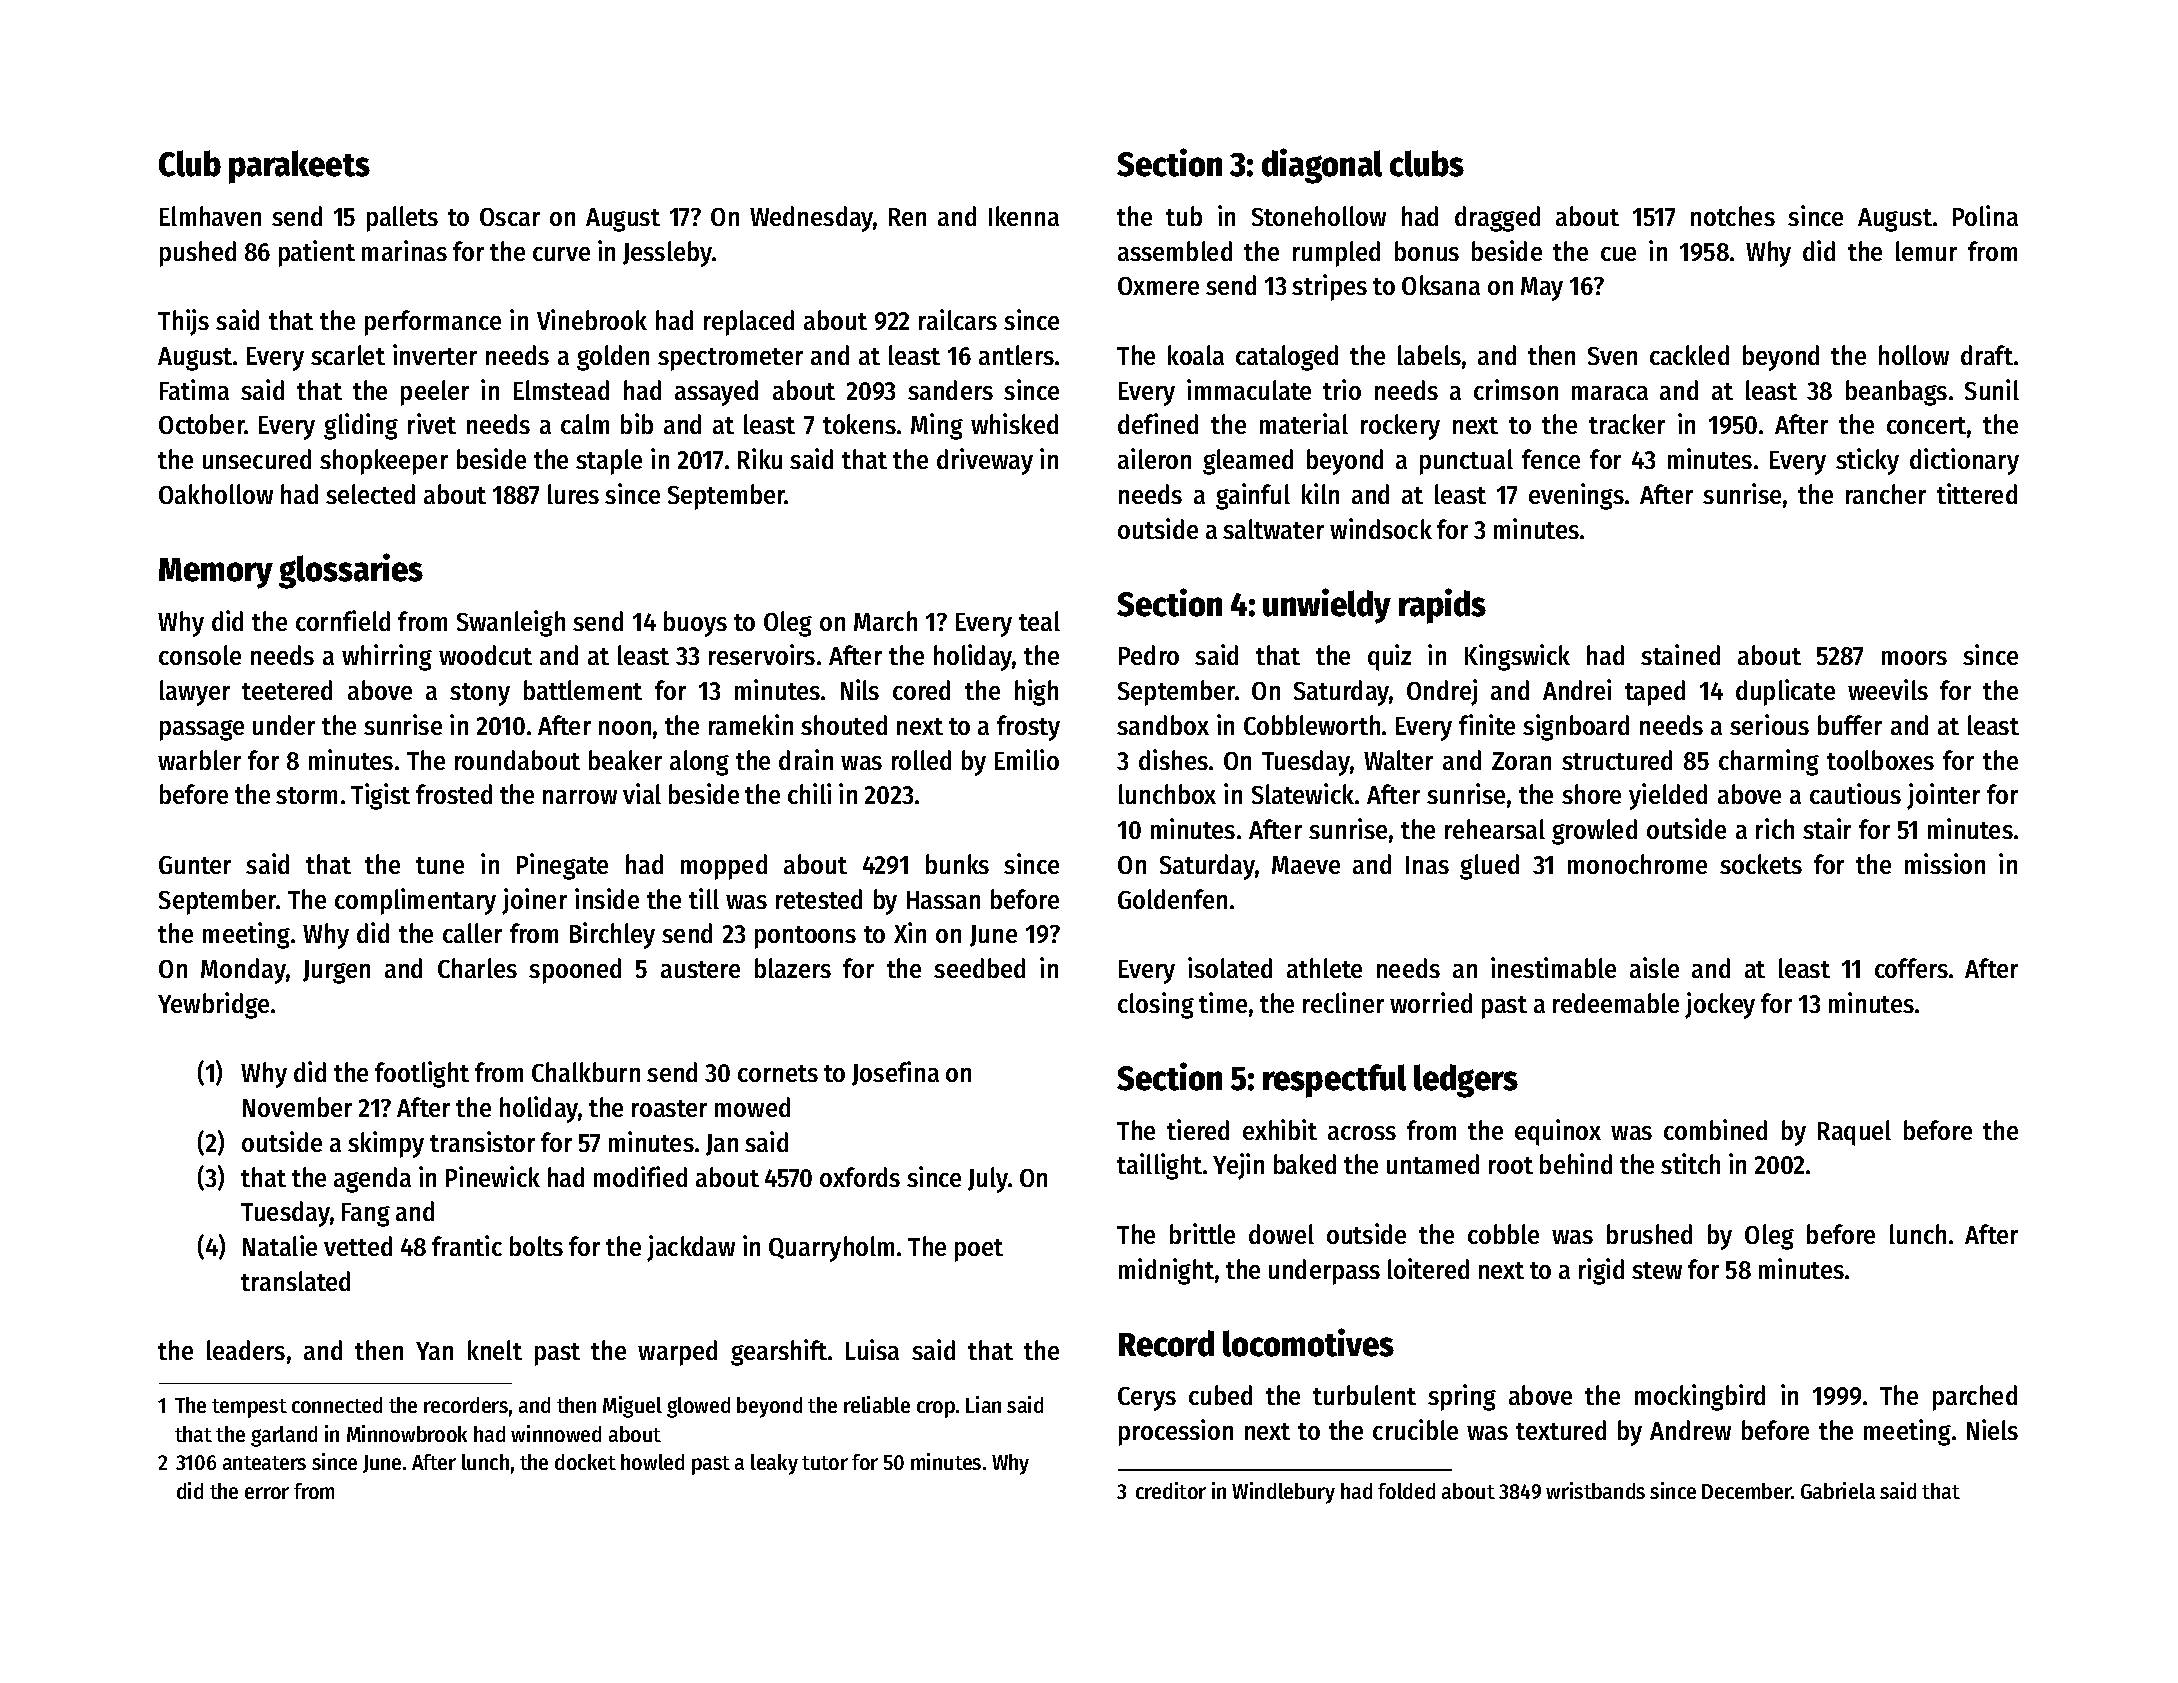 This screenshot has width=2178, height=1683. Describe the element at coordinates (1733, 216) in the screenshot. I see `notches` at that location.
